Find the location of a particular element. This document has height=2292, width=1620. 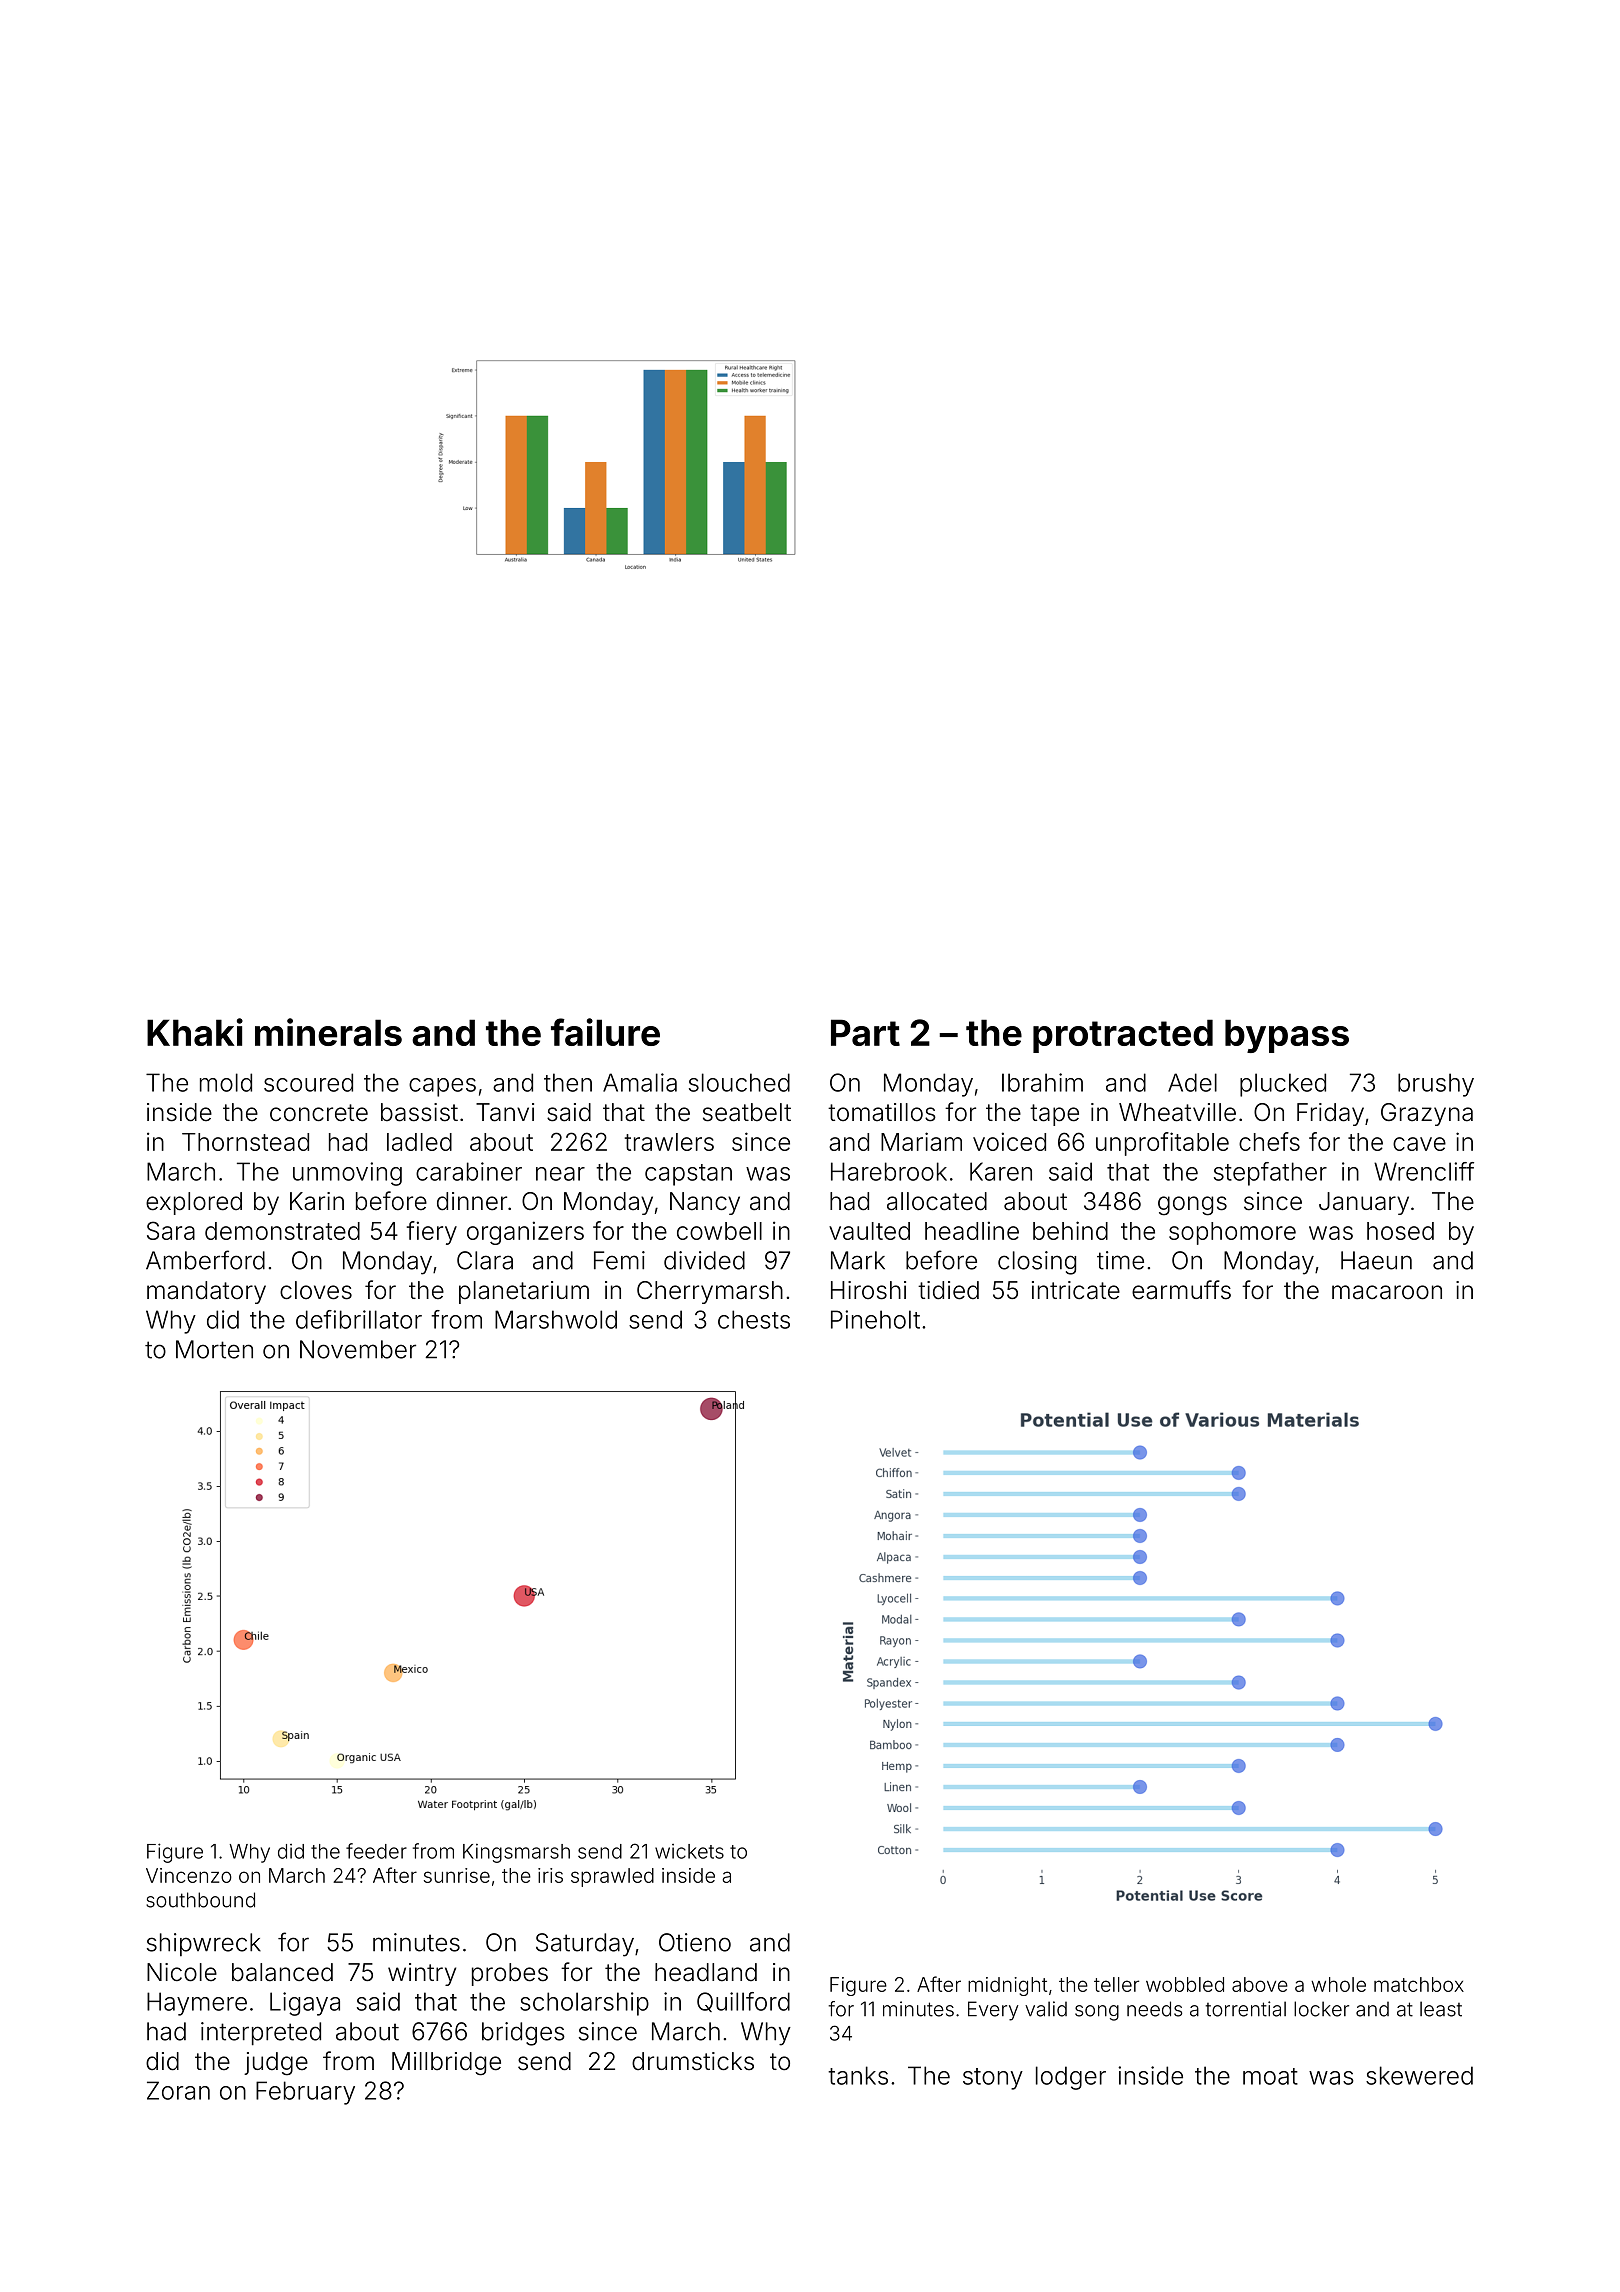

earmuffs is located at coordinates (1181, 1290).
